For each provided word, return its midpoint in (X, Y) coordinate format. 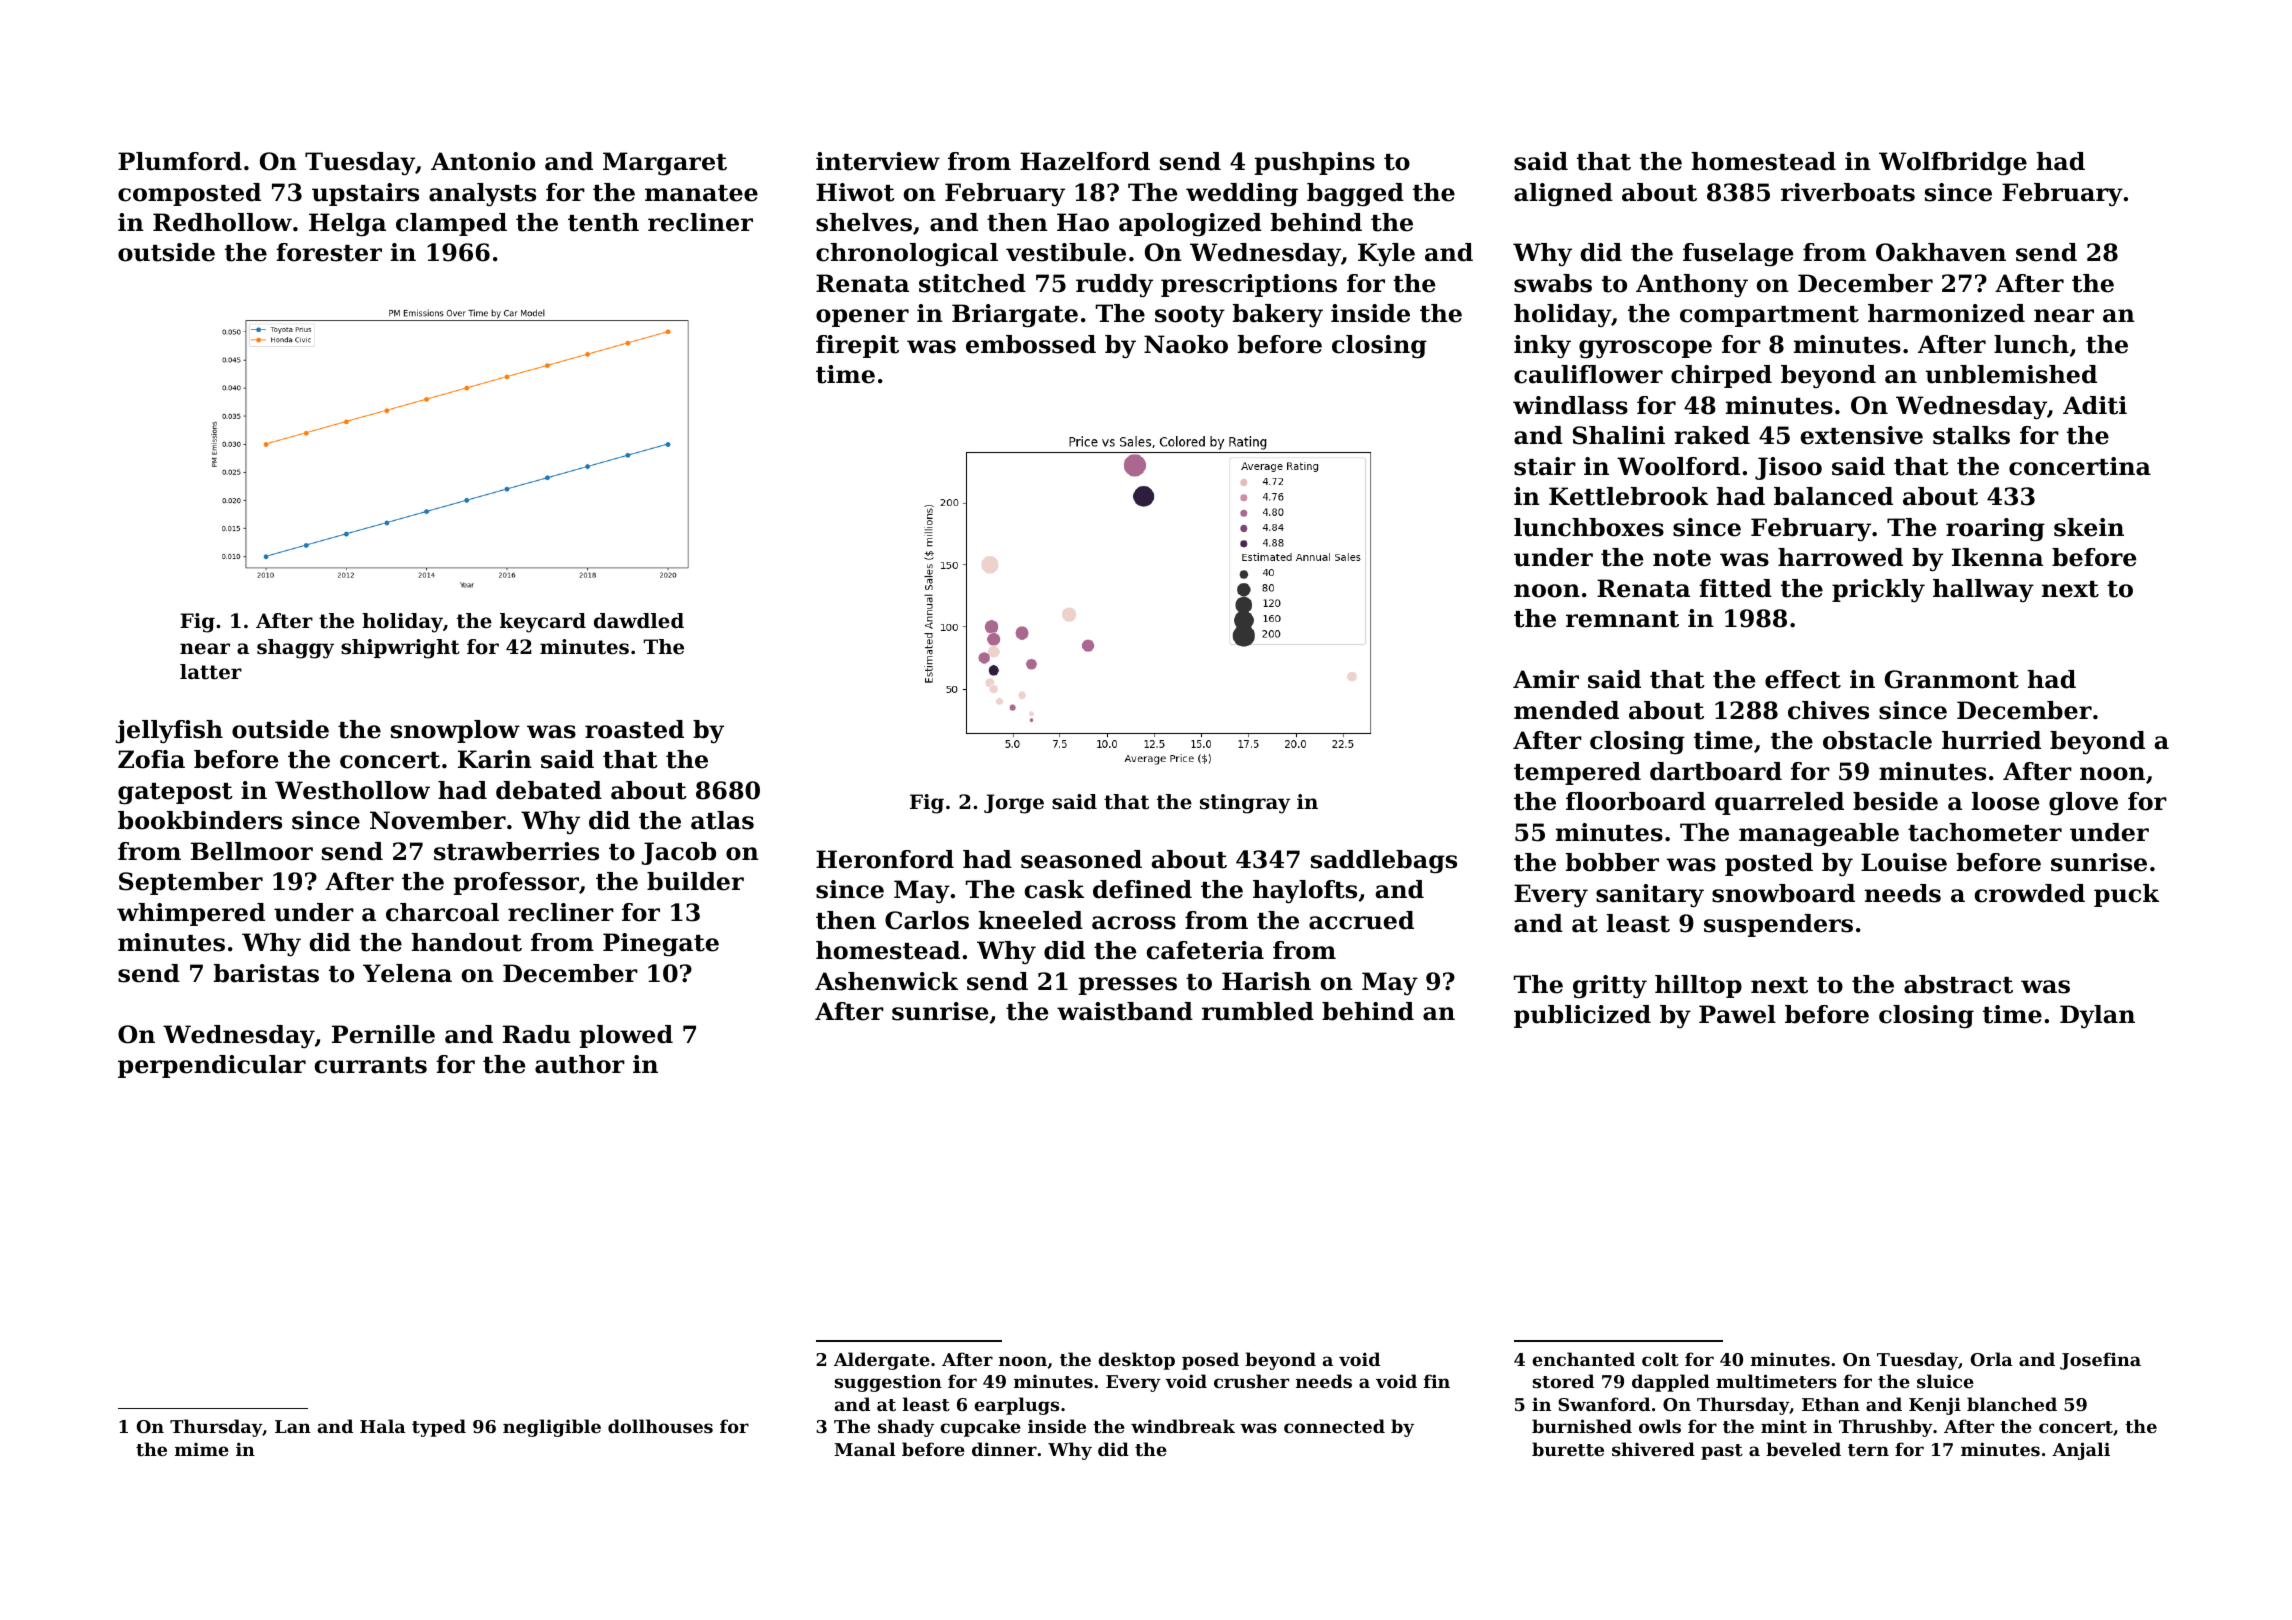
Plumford (180, 161)
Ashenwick (886, 981)
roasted (634, 729)
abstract (1958, 984)
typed (439, 1428)
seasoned (1081, 859)
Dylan (2097, 1016)
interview (878, 161)
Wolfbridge (1953, 164)
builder (695, 881)
